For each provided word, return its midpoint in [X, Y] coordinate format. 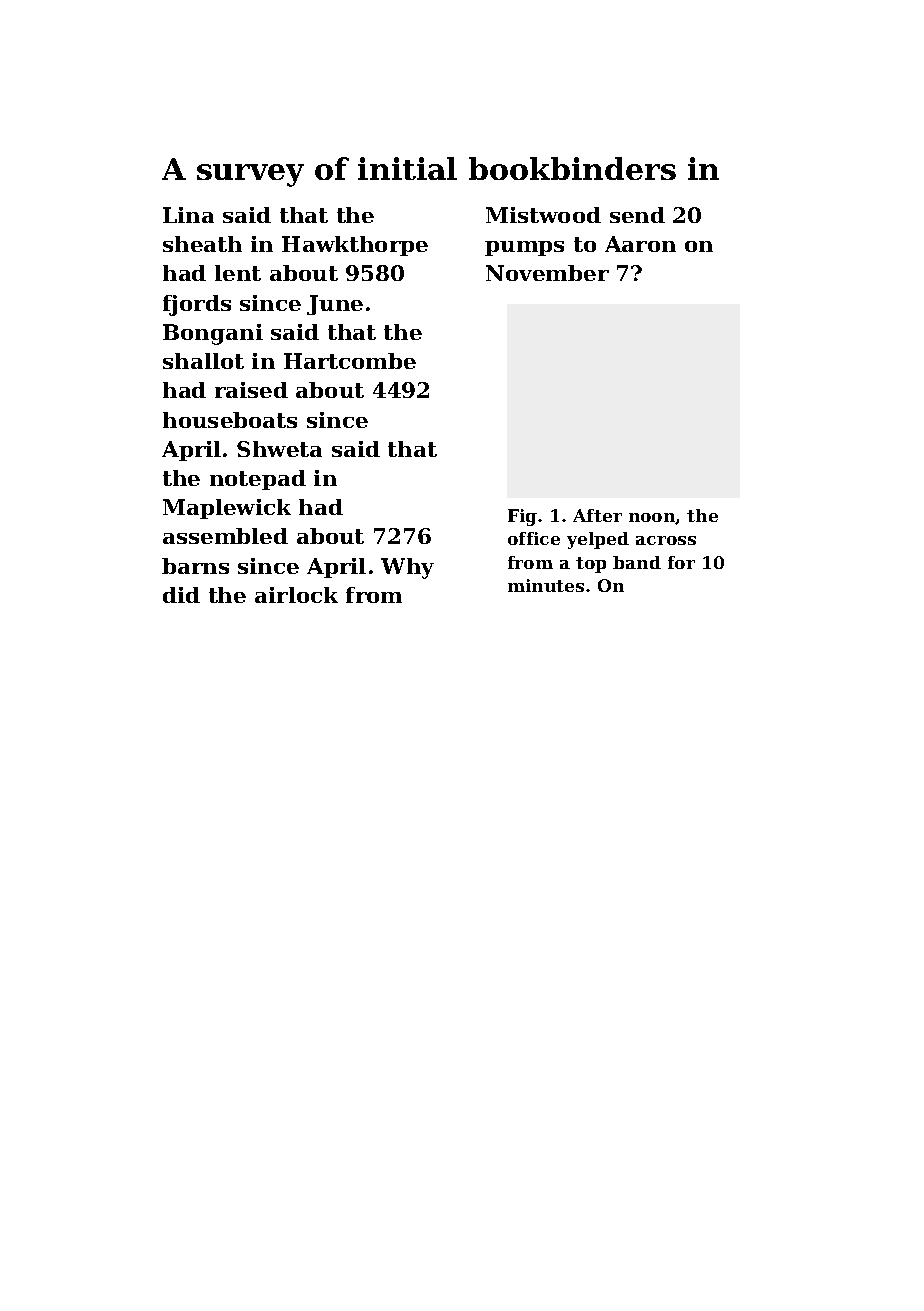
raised [251, 390]
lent [238, 273]
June [335, 305]
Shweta [279, 449]
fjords [197, 305]
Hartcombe [350, 361]
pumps [524, 248]
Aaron [640, 244]
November [547, 273]
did [181, 595]
